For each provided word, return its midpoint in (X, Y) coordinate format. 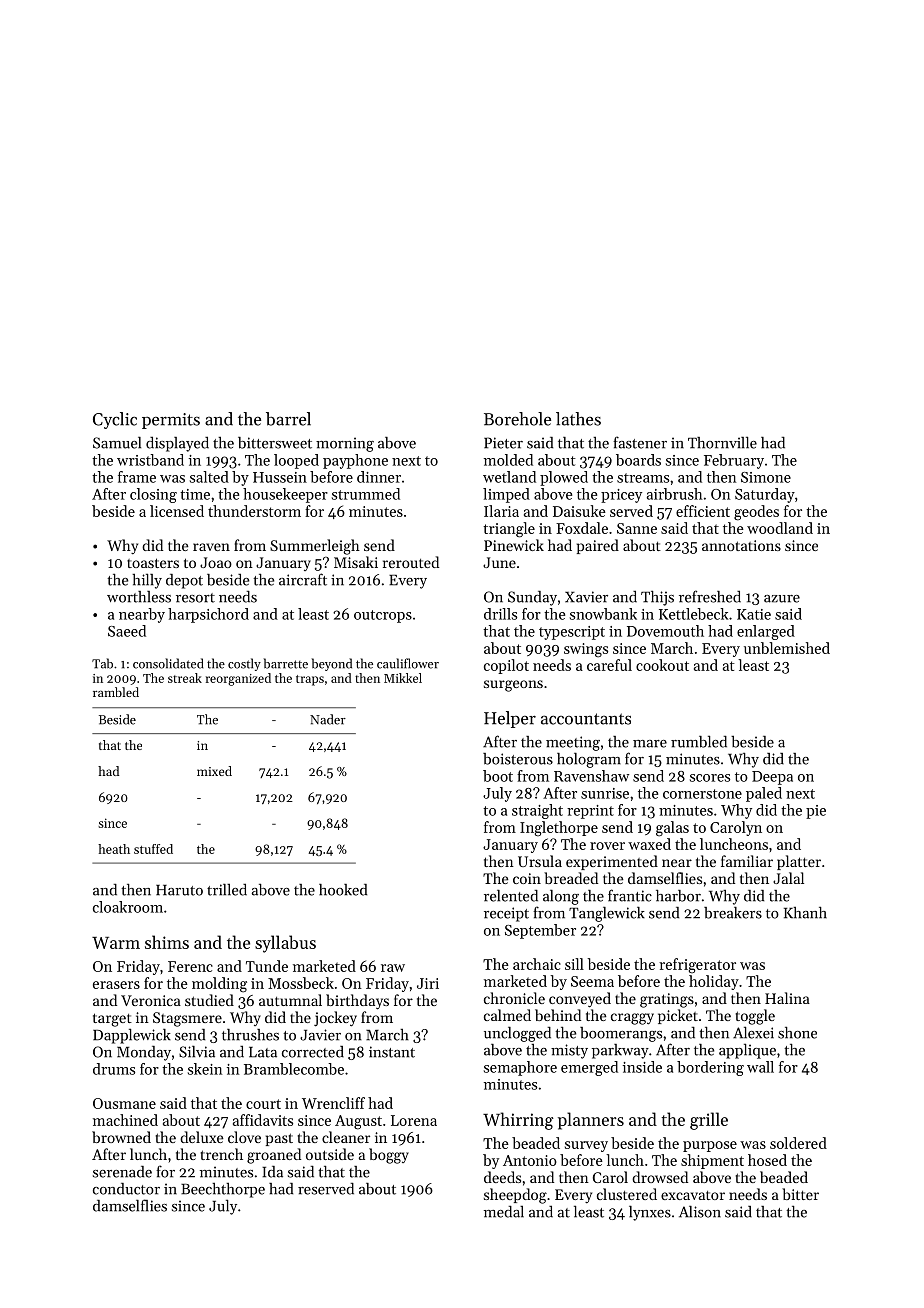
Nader (328, 719)
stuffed (153, 849)
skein (205, 1069)
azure (782, 599)
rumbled (699, 741)
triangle (509, 530)
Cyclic (115, 420)
